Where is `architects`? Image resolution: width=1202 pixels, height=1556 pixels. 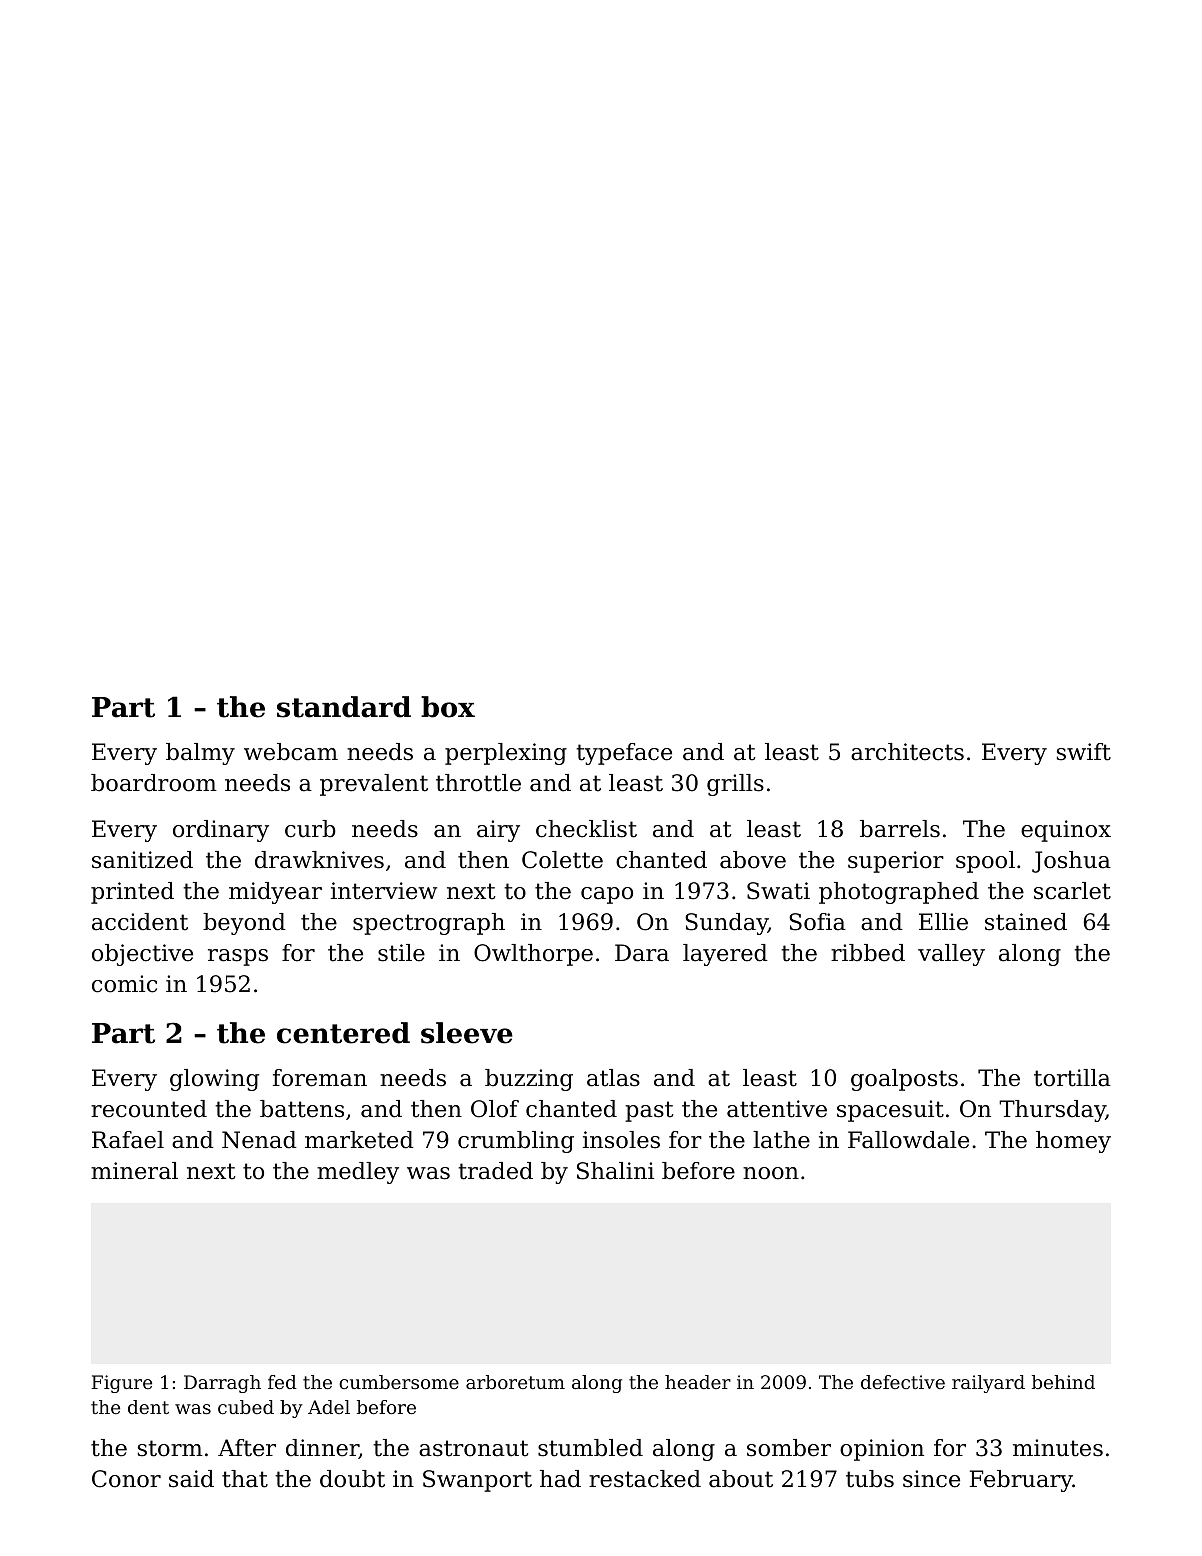
architects is located at coordinates (907, 752).
